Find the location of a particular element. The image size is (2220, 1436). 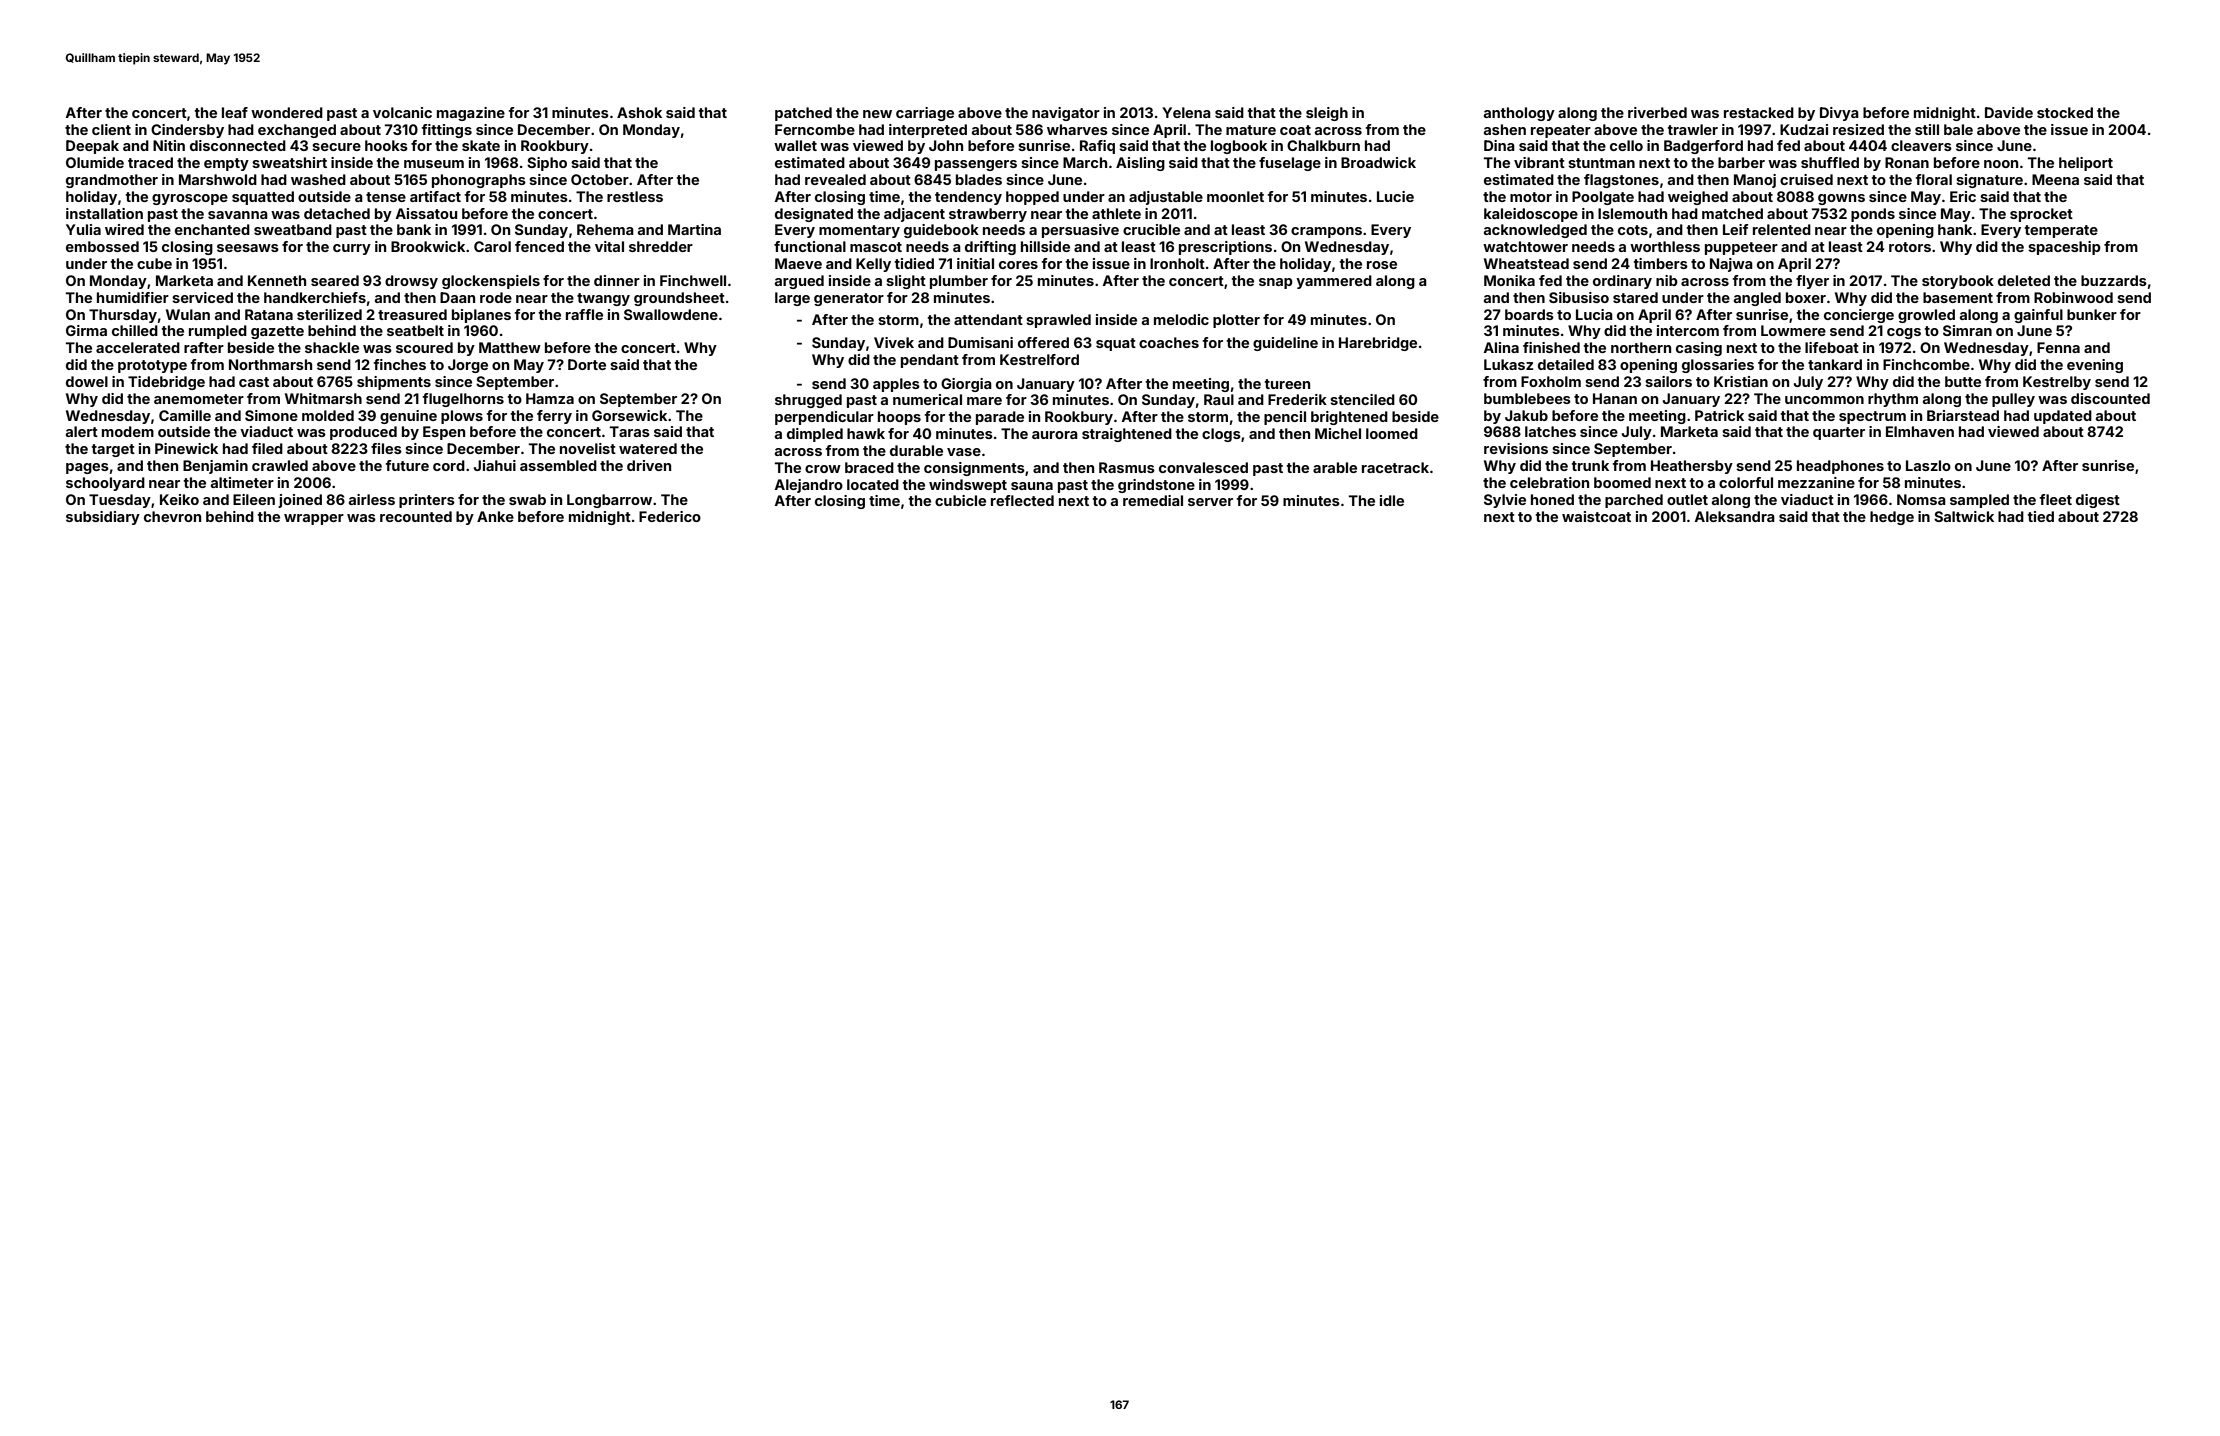

Brookwick is located at coordinates (428, 246).
